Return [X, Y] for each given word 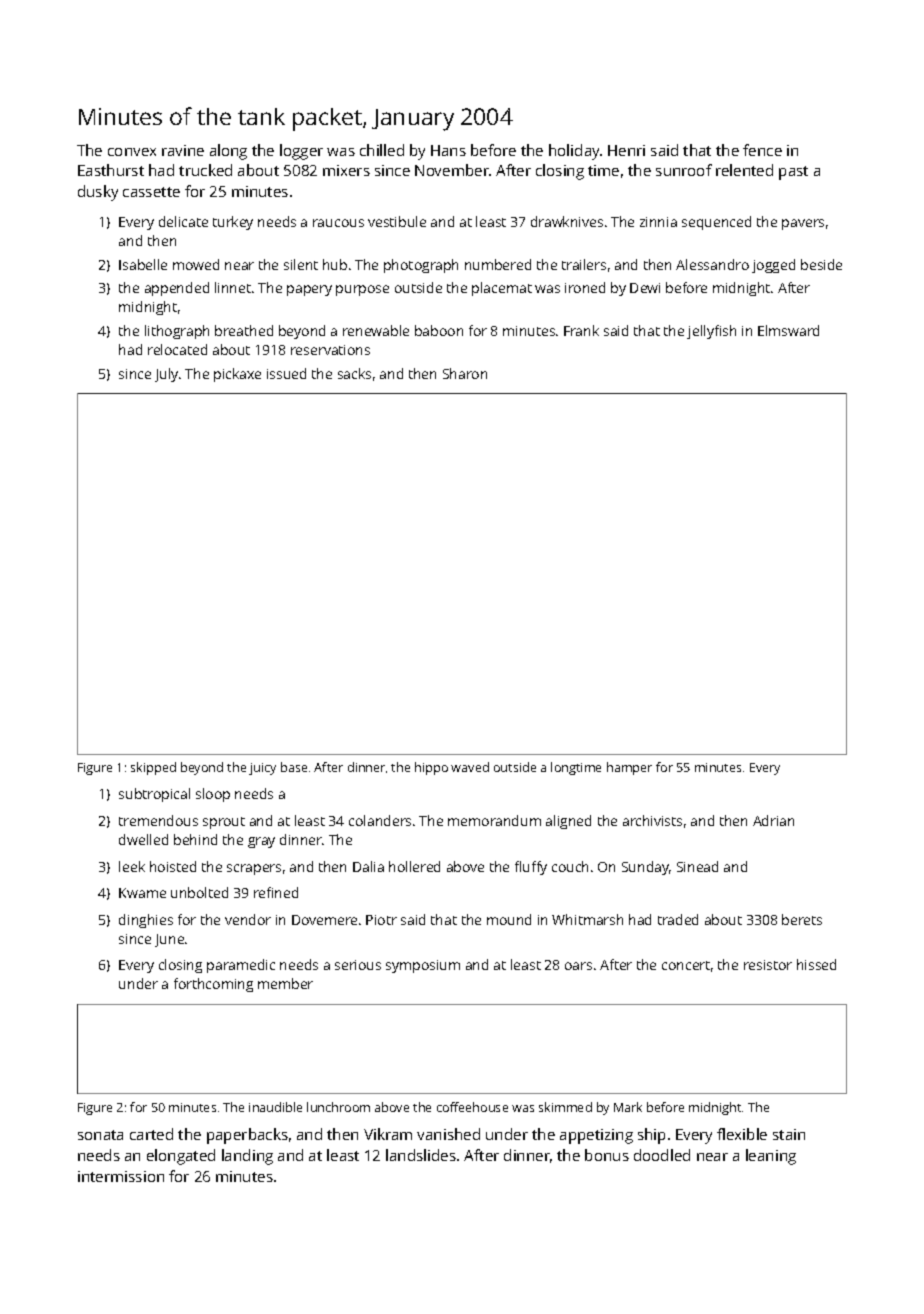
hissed [816, 964]
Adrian [773, 820]
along [228, 152]
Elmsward [788, 330]
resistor [768, 965]
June [169, 940]
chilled [382, 150]
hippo [431, 768]
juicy [262, 769]
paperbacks [247, 1136]
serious [358, 965]
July [166, 375]
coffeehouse [472, 1107]
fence [762, 150]
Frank [581, 330]
